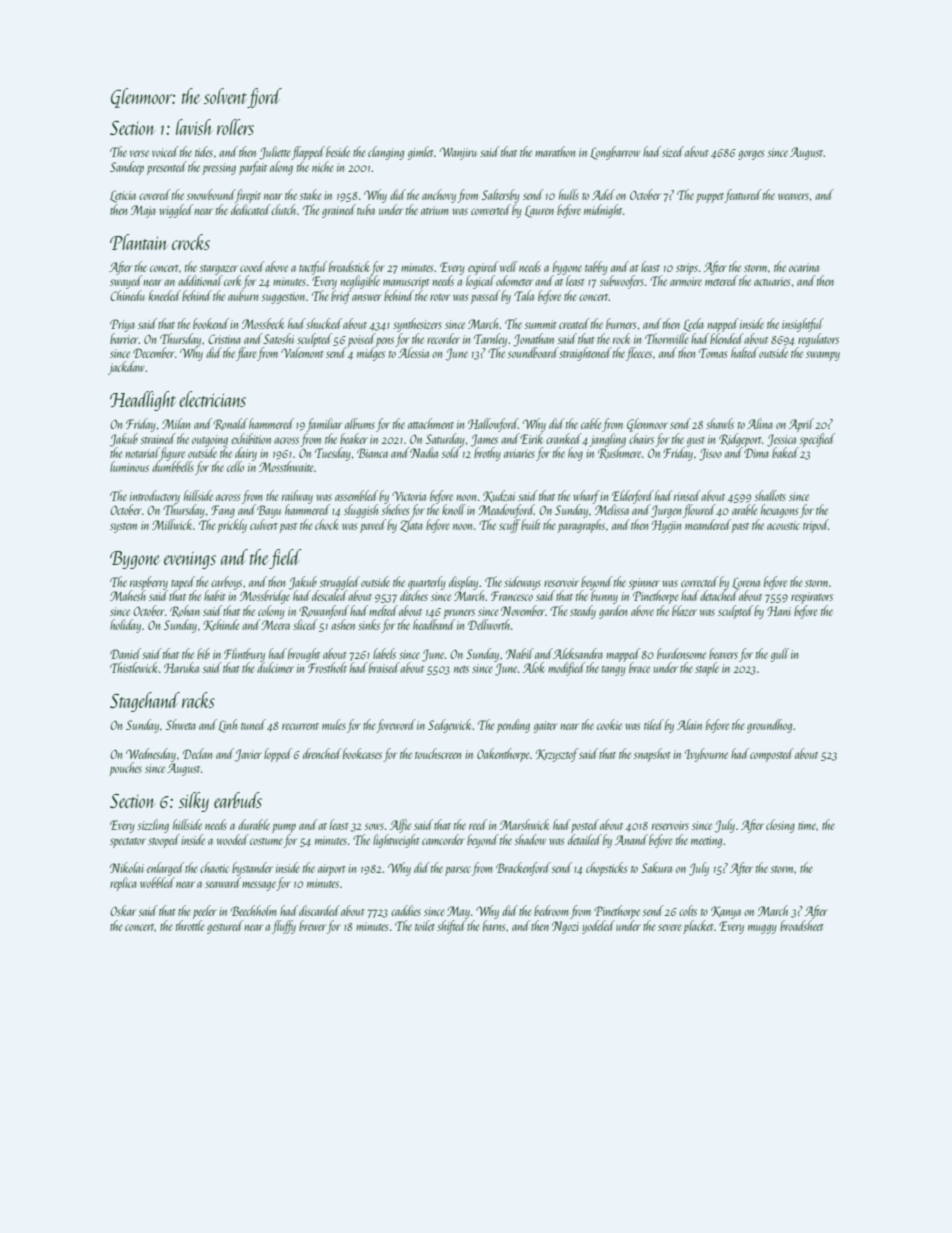 This page has height=1233, width=952. Describe the element at coordinates (143, 401) in the page. I see `Headlight` at that location.
